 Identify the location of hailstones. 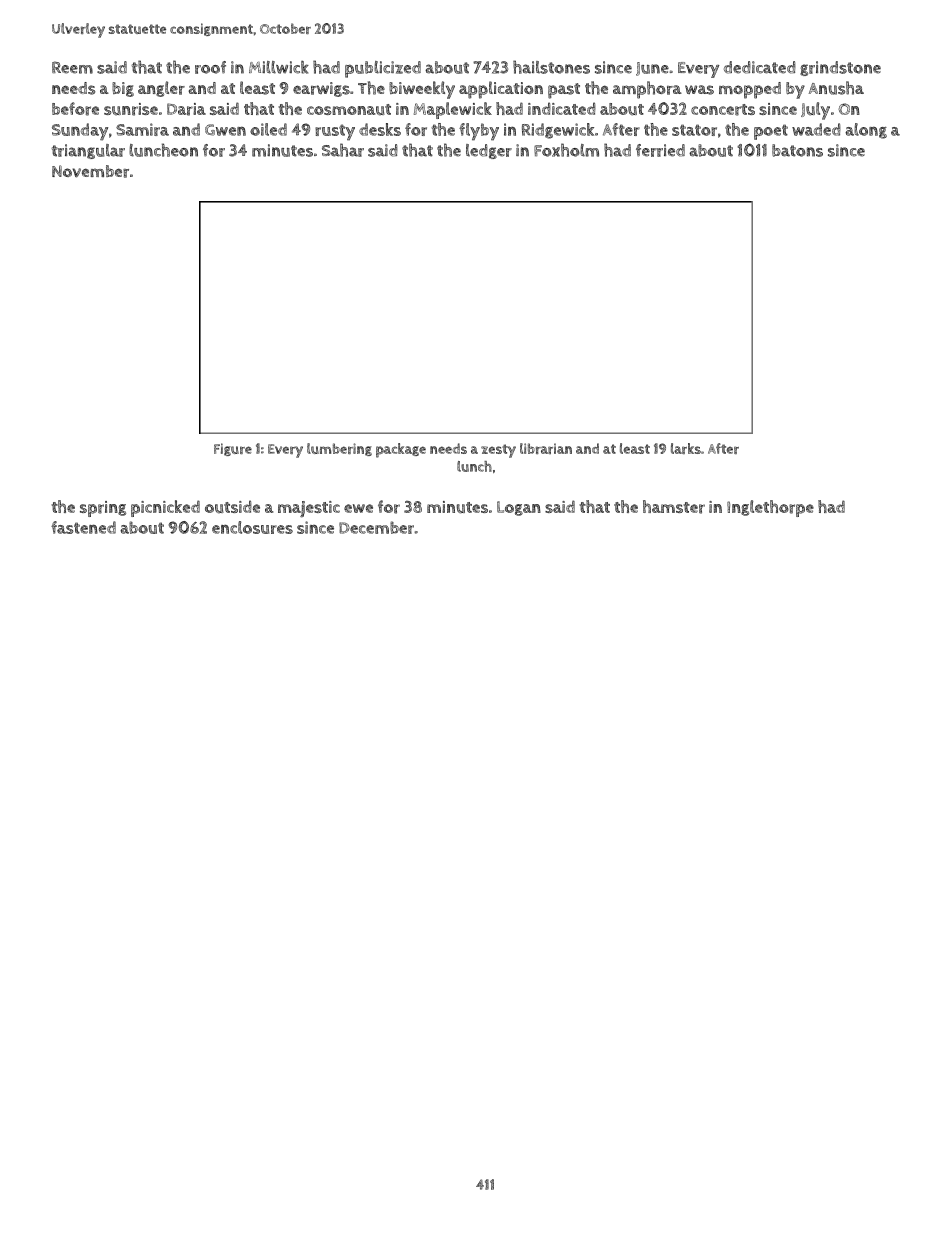
(551, 67).
